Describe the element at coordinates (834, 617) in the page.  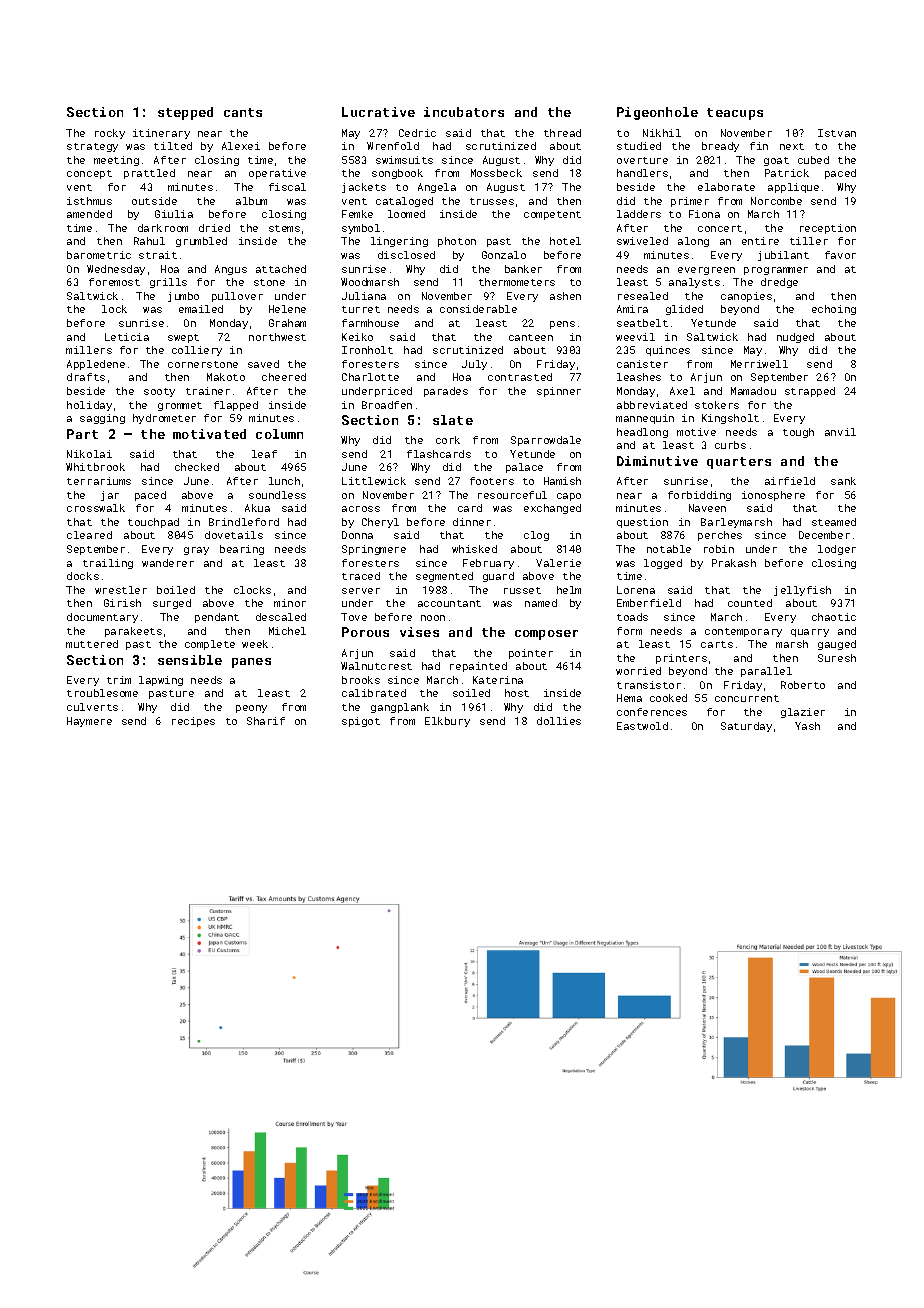
I see `chaotic` at that location.
